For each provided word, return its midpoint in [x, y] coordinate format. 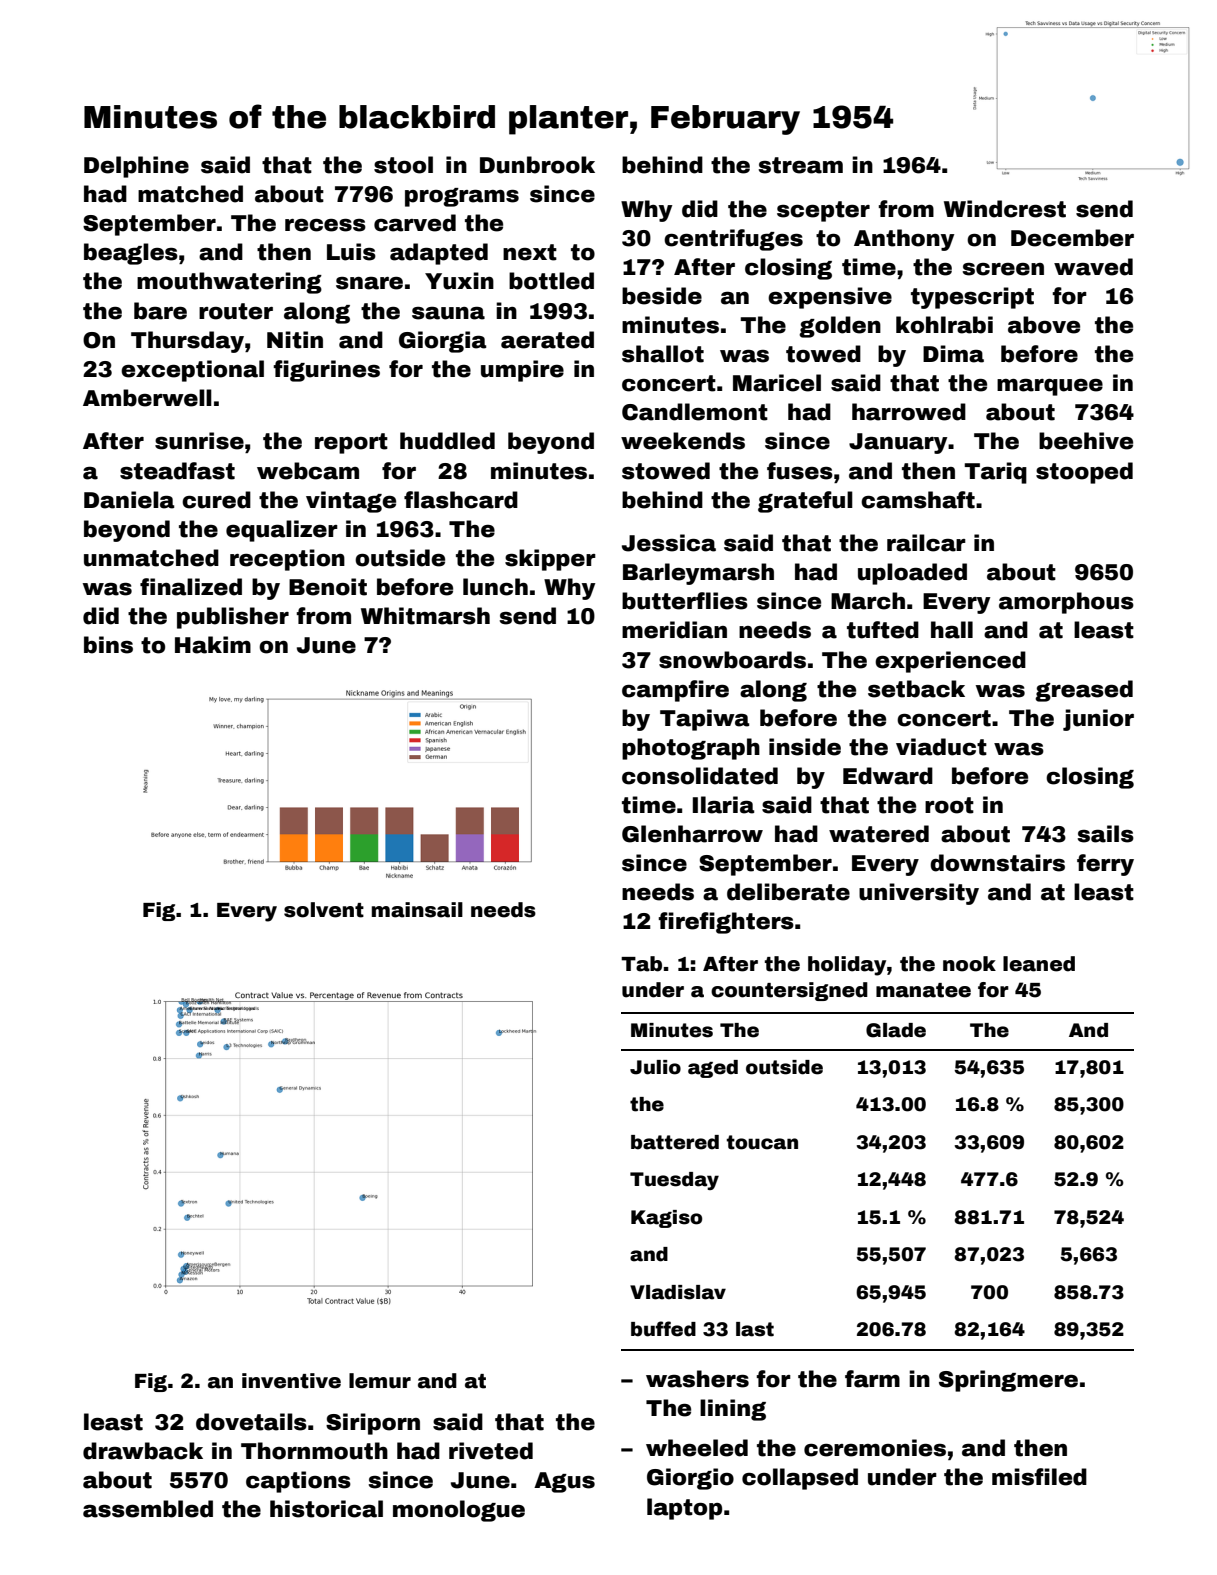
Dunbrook [537, 165]
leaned [1039, 964]
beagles [131, 254]
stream [800, 165]
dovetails [251, 1422]
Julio [655, 1067]
